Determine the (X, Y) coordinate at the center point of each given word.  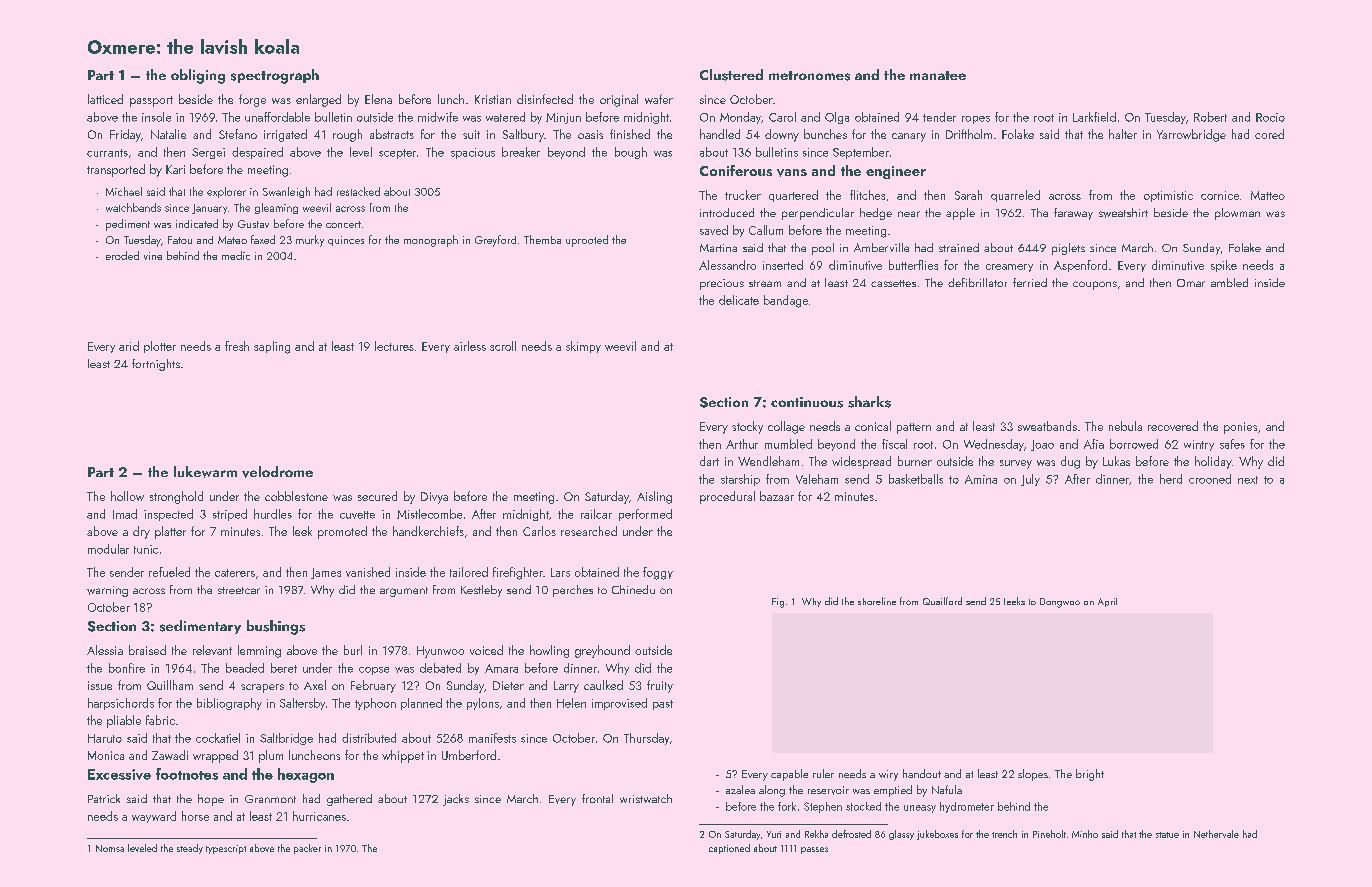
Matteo (1268, 195)
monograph (431, 241)
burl (353, 650)
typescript (226, 849)
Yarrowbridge (1191, 135)
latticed (105, 99)
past (663, 705)
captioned (729, 849)
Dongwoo (1060, 603)
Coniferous (736, 170)
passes (814, 850)
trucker (743, 195)
